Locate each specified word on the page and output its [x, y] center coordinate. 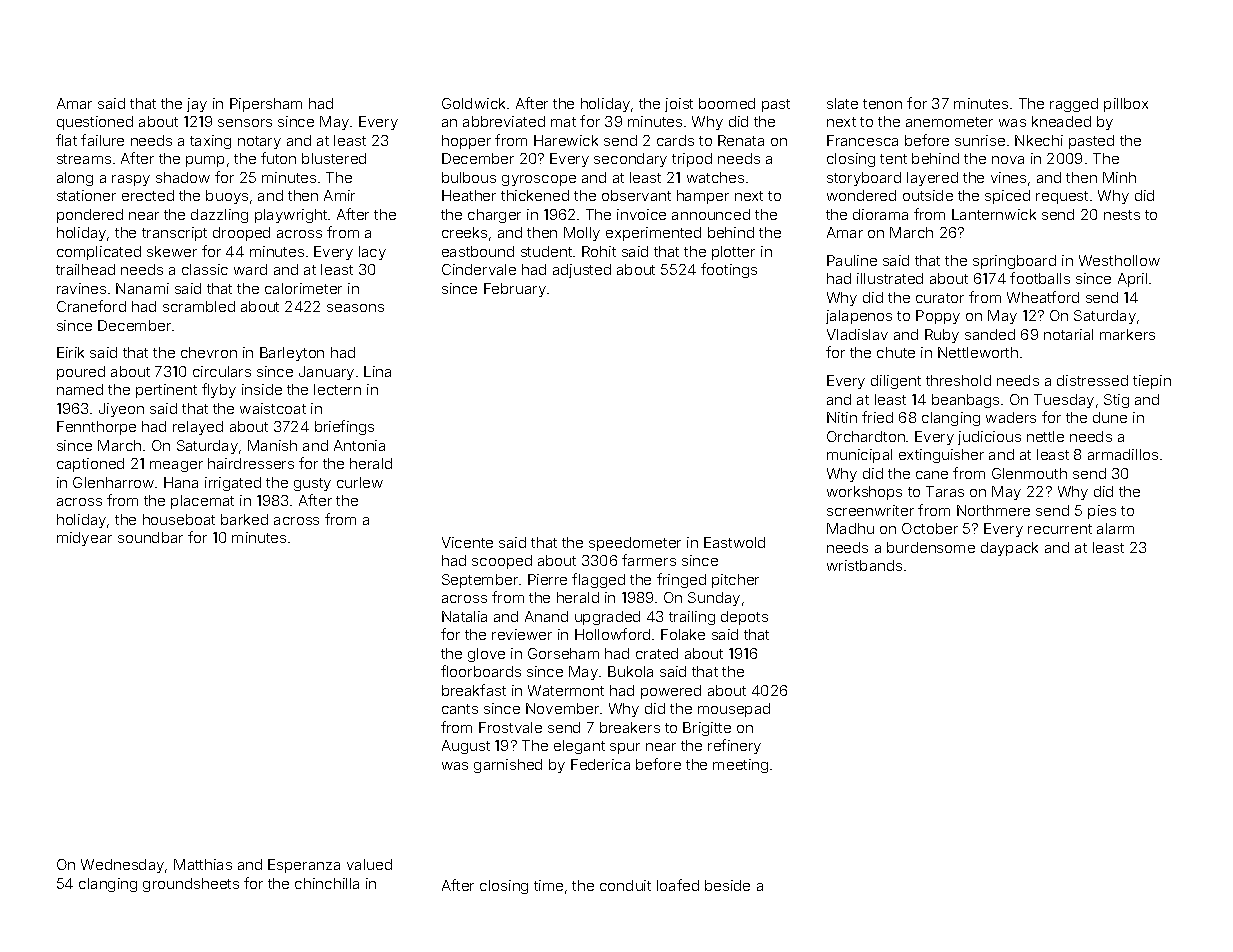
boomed [727, 103]
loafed [678, 885]
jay [197, 105]
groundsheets [191, 885]
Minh [1119, 177]
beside [727, 885]
